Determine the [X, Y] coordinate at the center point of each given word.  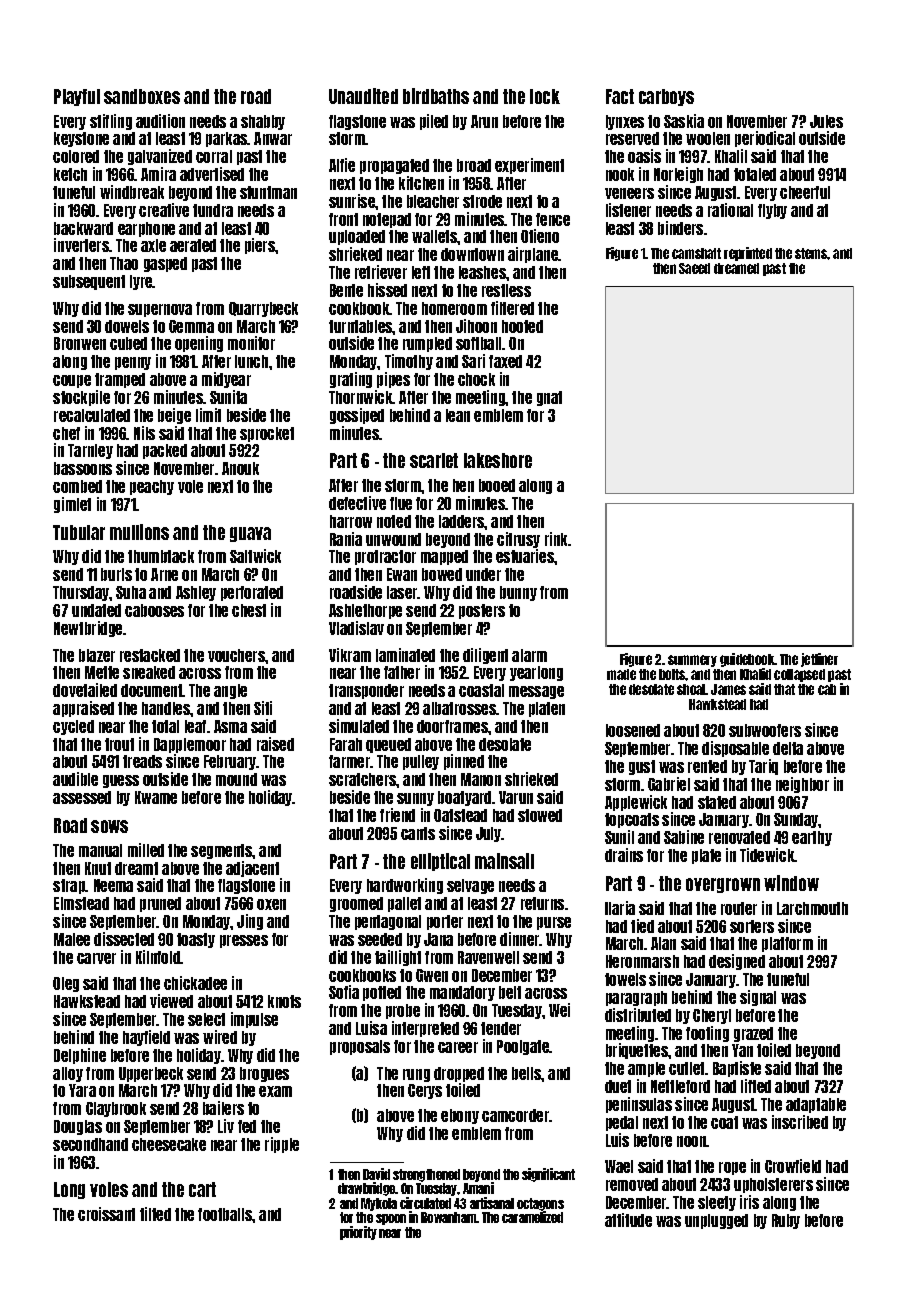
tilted [155, 1214]
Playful [77, 97]
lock [545, 96]
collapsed [799, 675]
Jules [826, 121]
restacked [150, 655]
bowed [442, 574]
